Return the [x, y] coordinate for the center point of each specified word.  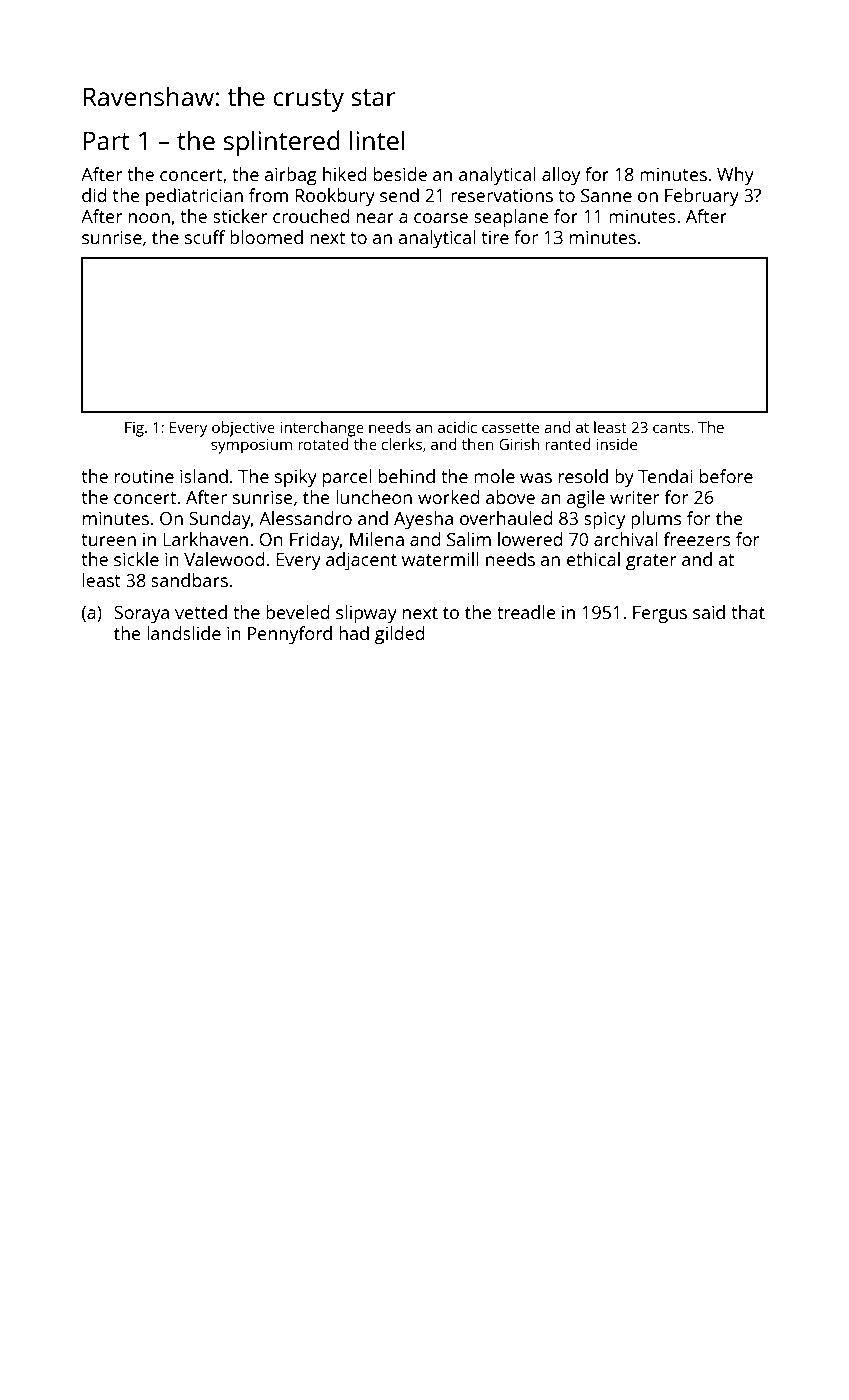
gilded [399, 635]
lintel [377, 140]
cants [671, 428]
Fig [134, 429]
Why [735, 176]
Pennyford [290, 635]
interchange [322, 429]
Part [106, 140]
